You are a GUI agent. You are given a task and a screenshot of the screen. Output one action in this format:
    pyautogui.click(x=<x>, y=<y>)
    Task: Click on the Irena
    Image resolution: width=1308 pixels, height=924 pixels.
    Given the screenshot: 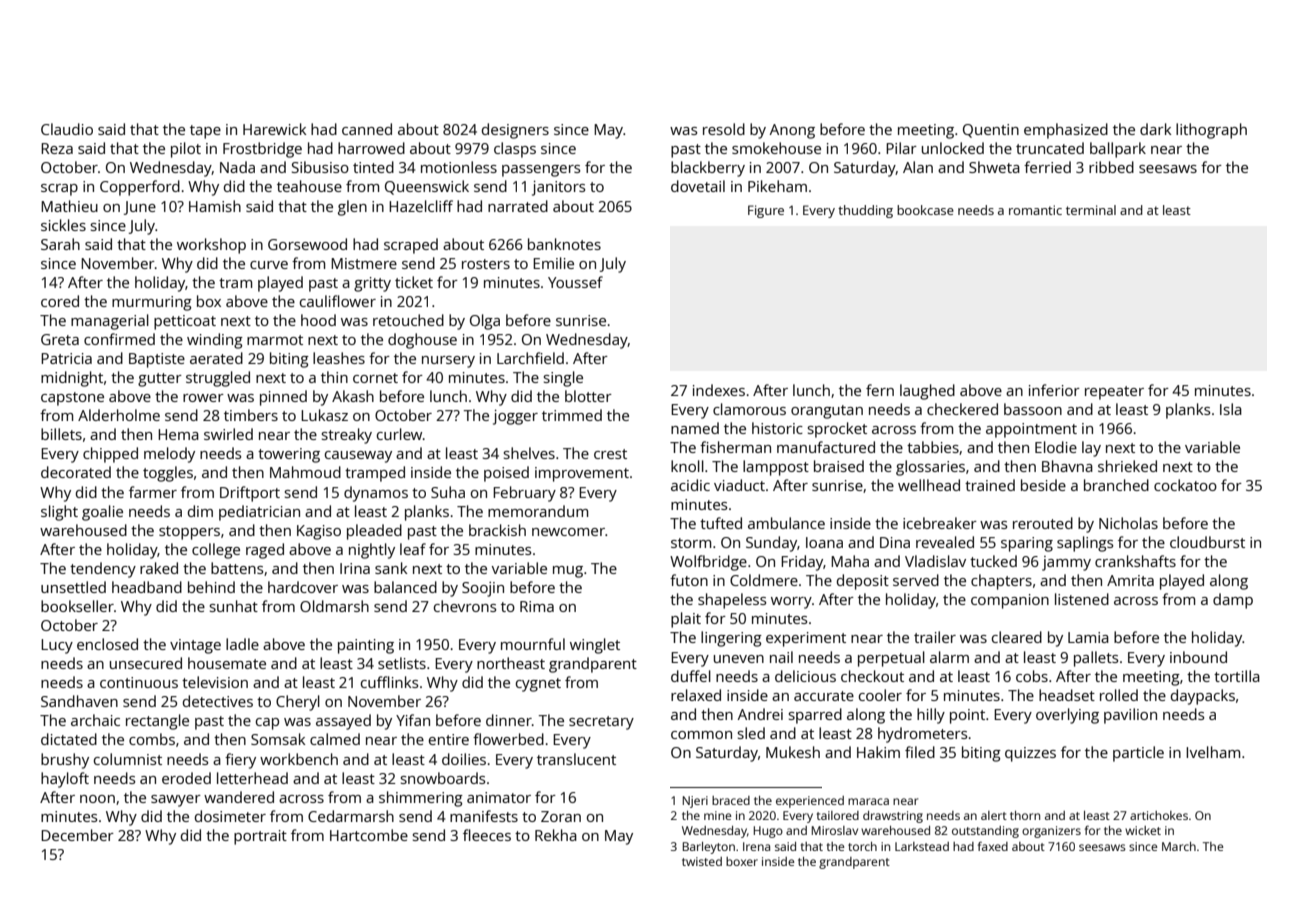 What is the action you would take?
    pyautogui.click(x=756, y=846)
